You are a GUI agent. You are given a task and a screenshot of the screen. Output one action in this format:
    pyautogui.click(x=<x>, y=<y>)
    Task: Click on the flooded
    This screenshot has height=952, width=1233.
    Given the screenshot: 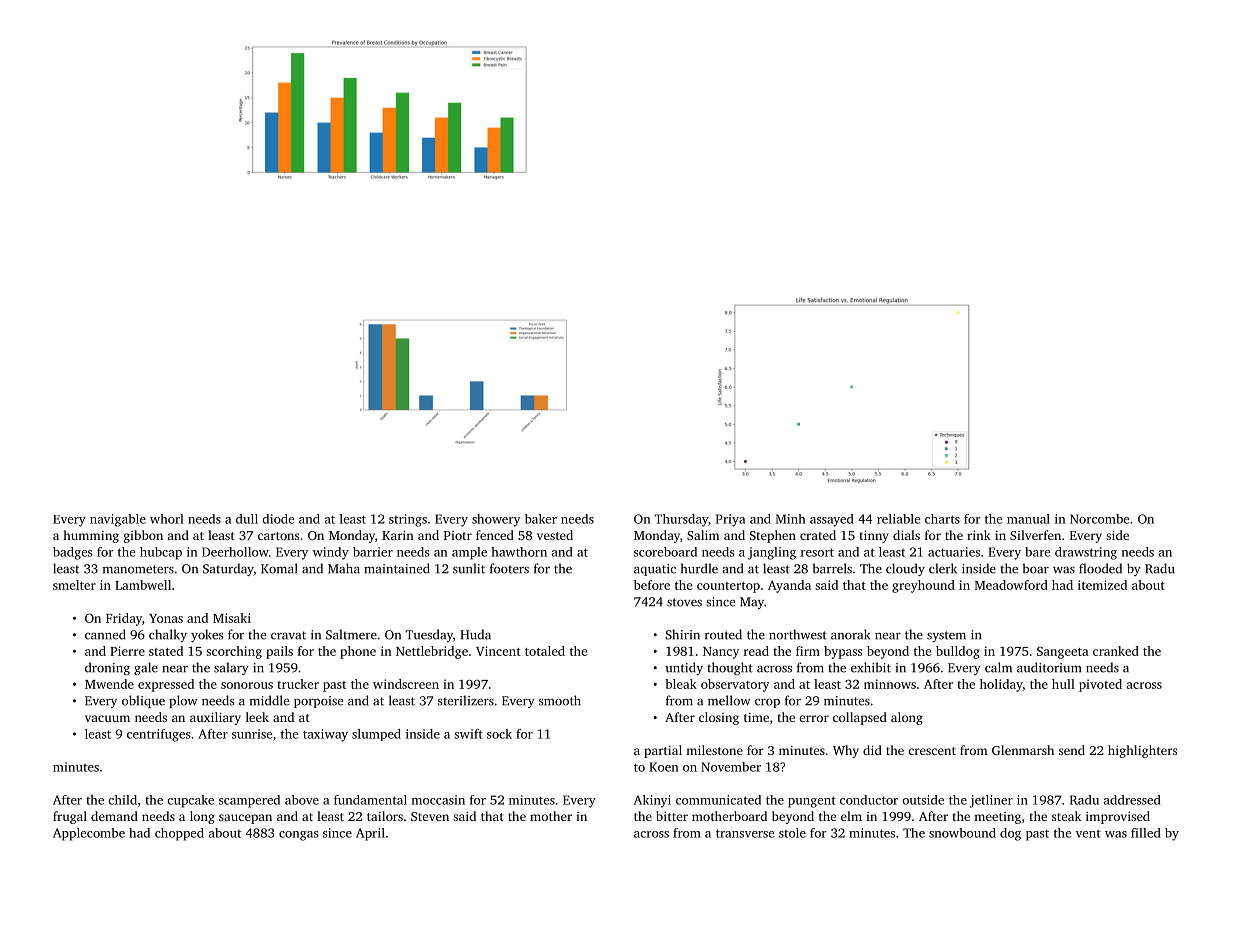 What is the action you would take?
    pyautogui.click(x=1100, y=568)
